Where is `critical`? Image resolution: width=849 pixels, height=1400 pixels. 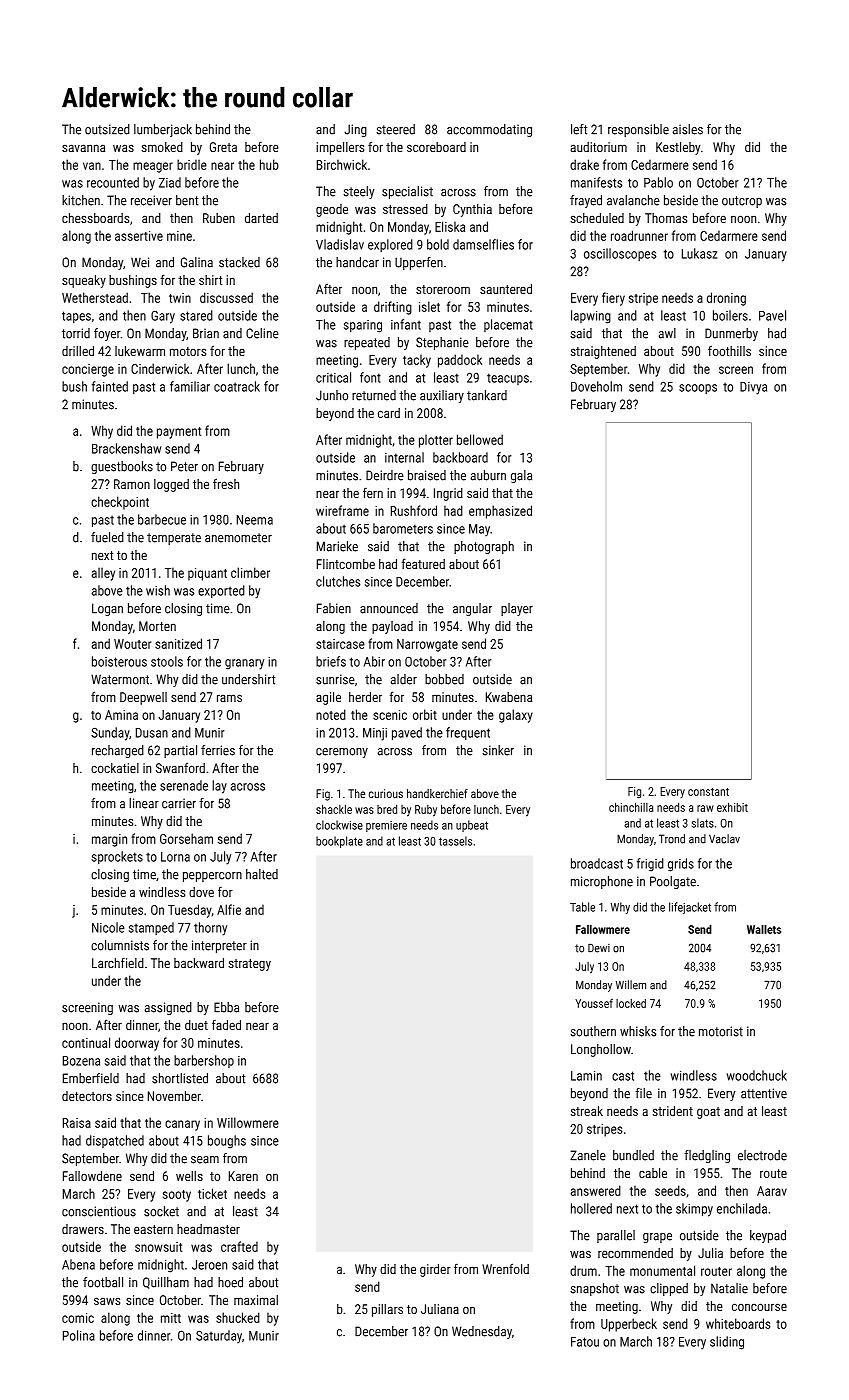 critical is located at coordinates (333, 377).
